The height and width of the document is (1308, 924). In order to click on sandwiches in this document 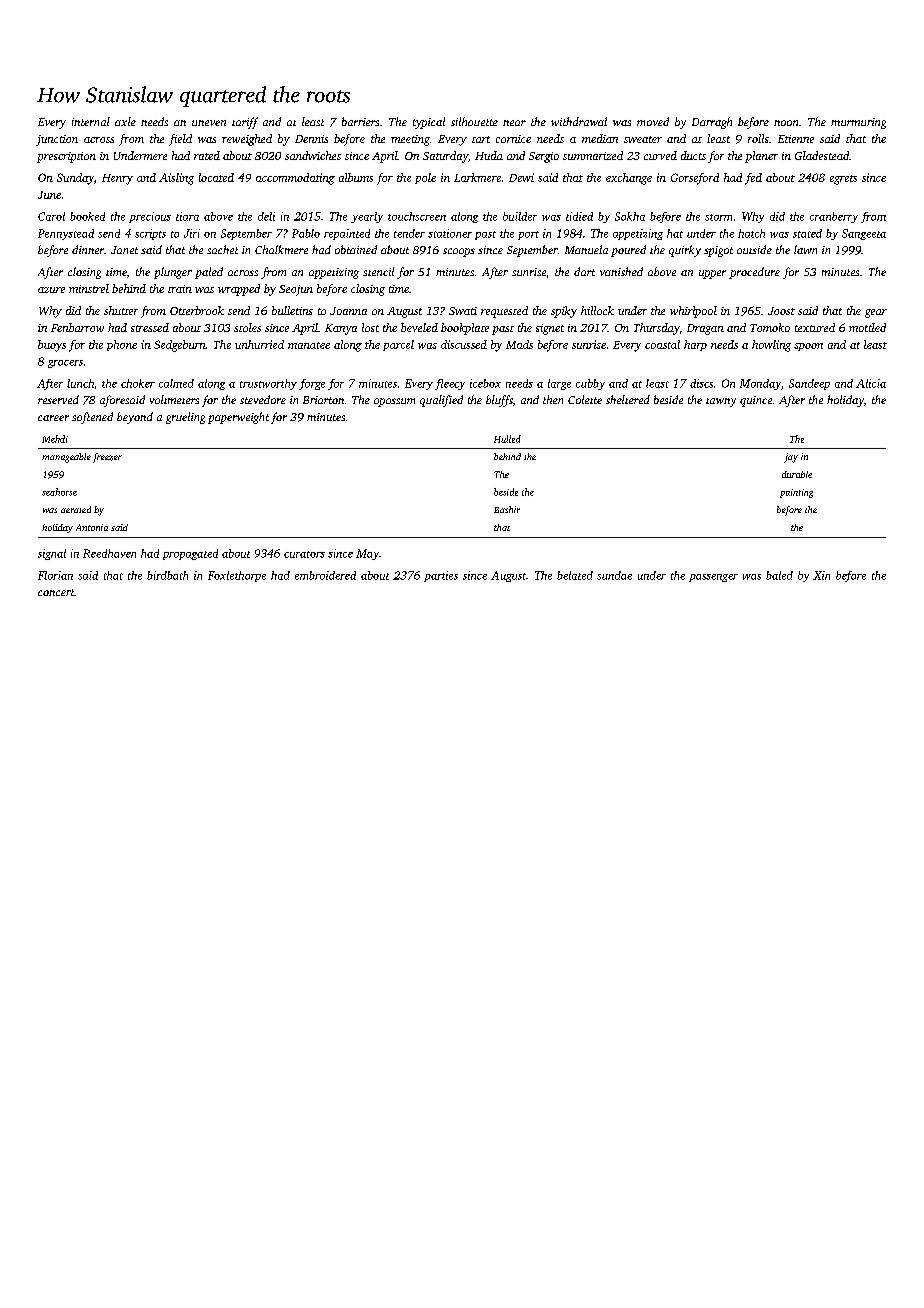, I will do `click(313, 155)`.
